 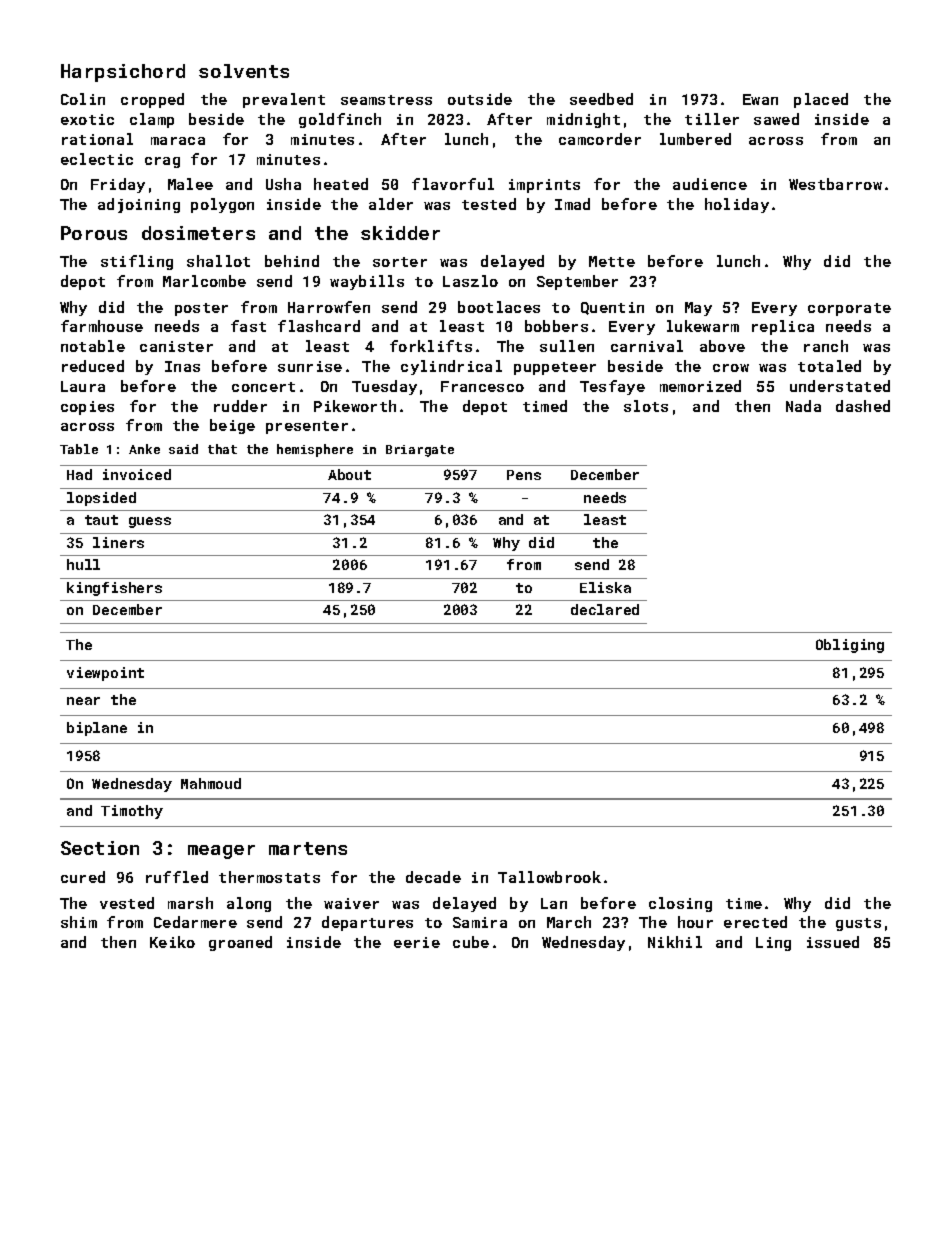 What do you see at coordinates (232, 426) in the screenshot?
I see `beige` at bounding box center [232, 426].
